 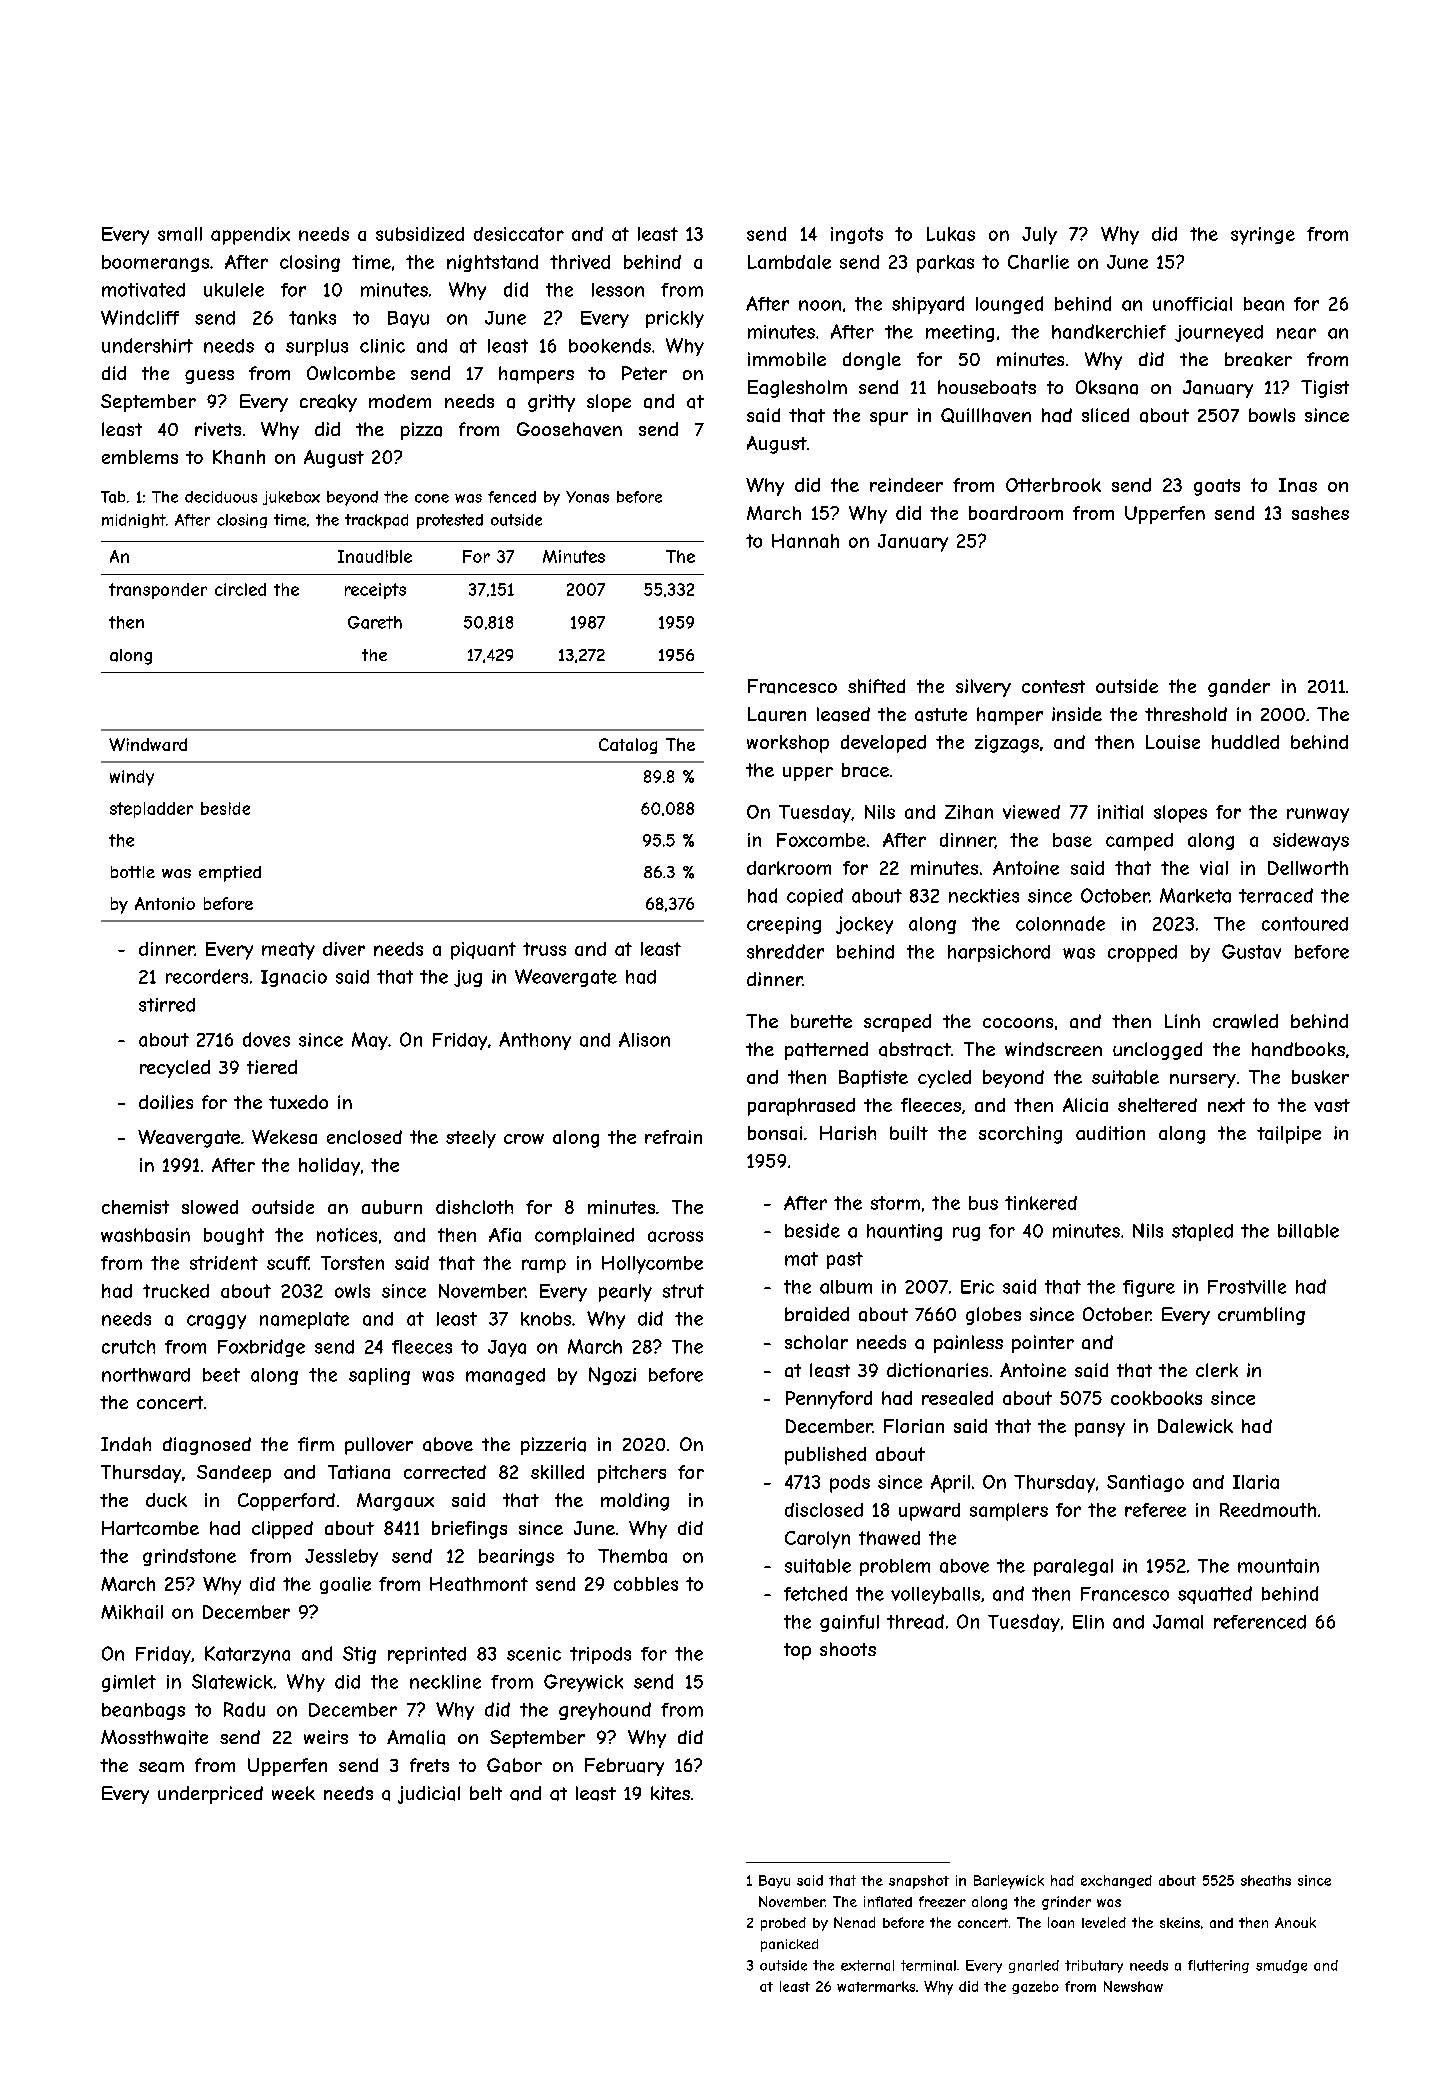 What do you see at coordinates (632, 1556) in the screenshot?
I see `Themba` at bounding box center [632, 1556].
